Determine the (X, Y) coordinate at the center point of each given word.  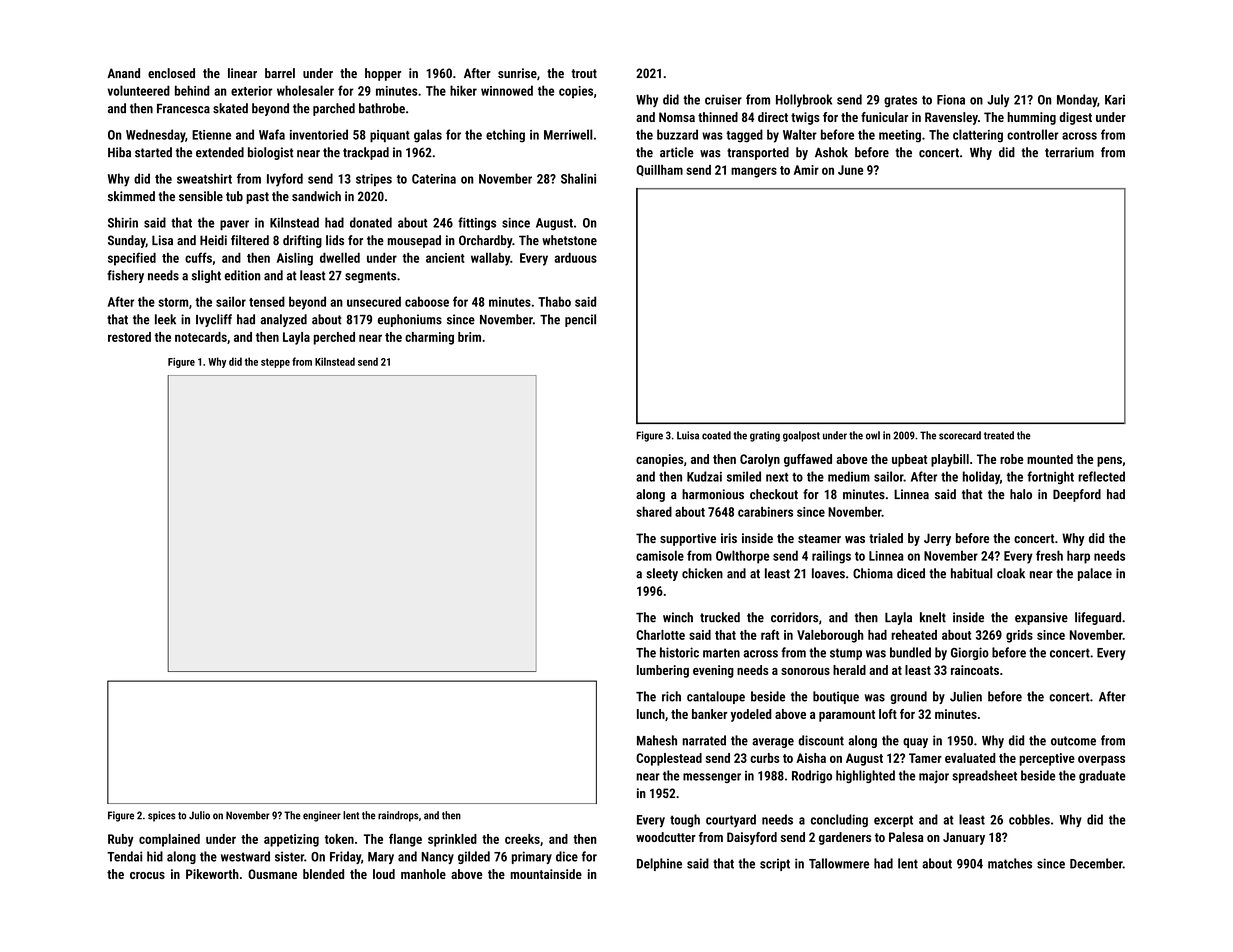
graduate (1102, 776)
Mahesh (657, 740)
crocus (147, 875)
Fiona (951, 99)
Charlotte (660, 635)
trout (584, 73)
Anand (123, 73)
